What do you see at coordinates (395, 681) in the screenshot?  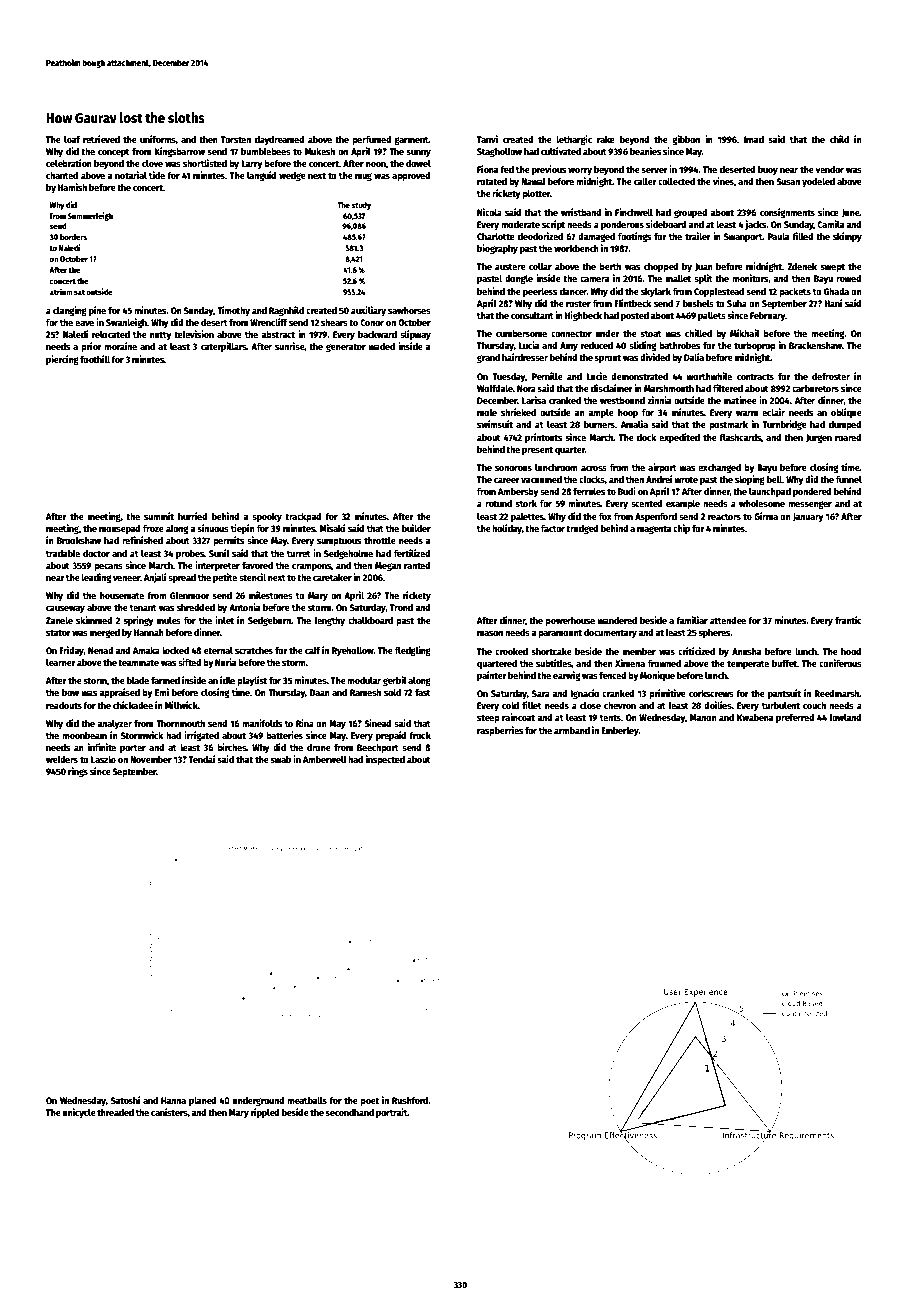 I see `gerbil` at bounding box center [395, 681].
